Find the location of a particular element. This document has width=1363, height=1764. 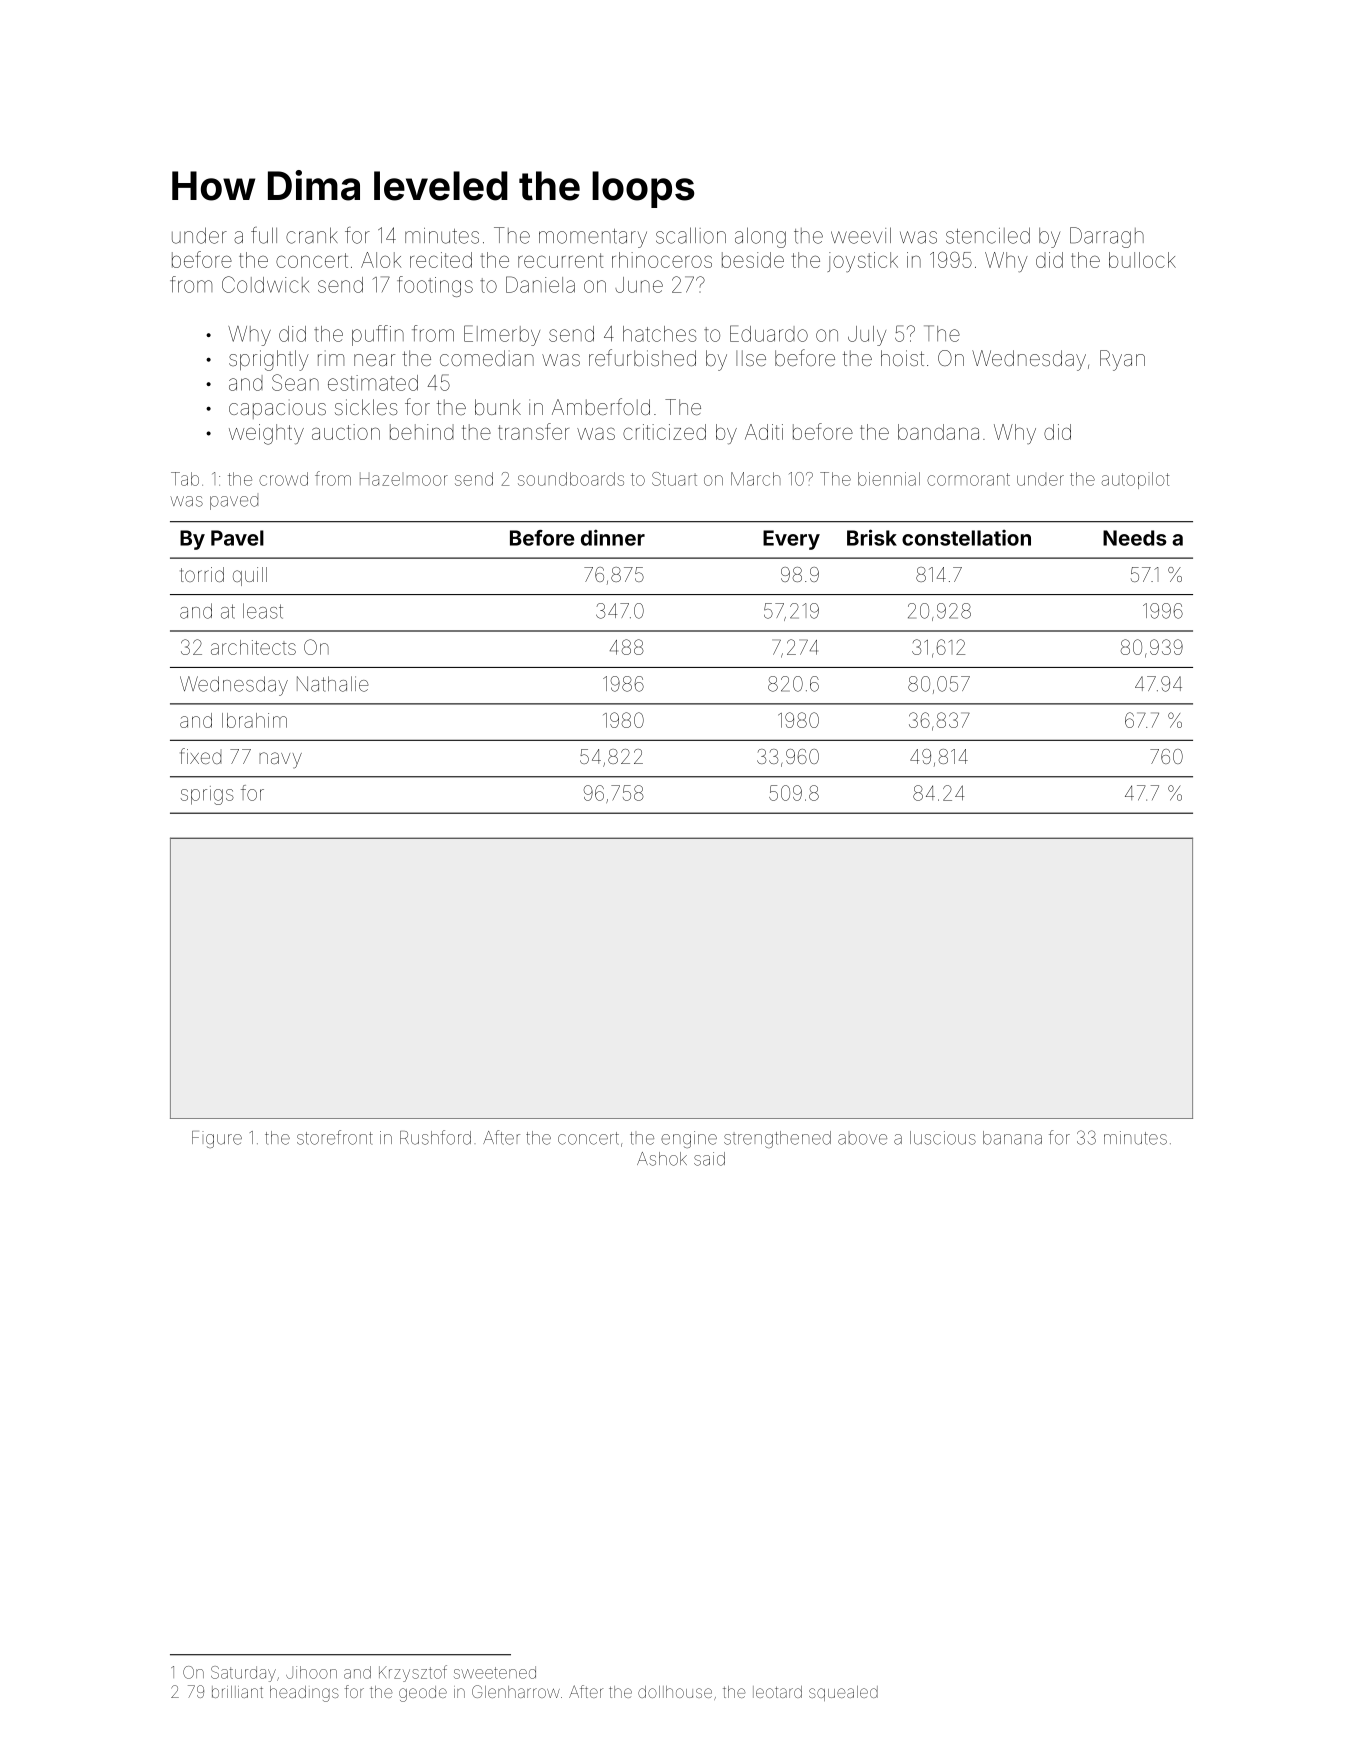

Hazelmoor is located at coordinates (404, 479).
